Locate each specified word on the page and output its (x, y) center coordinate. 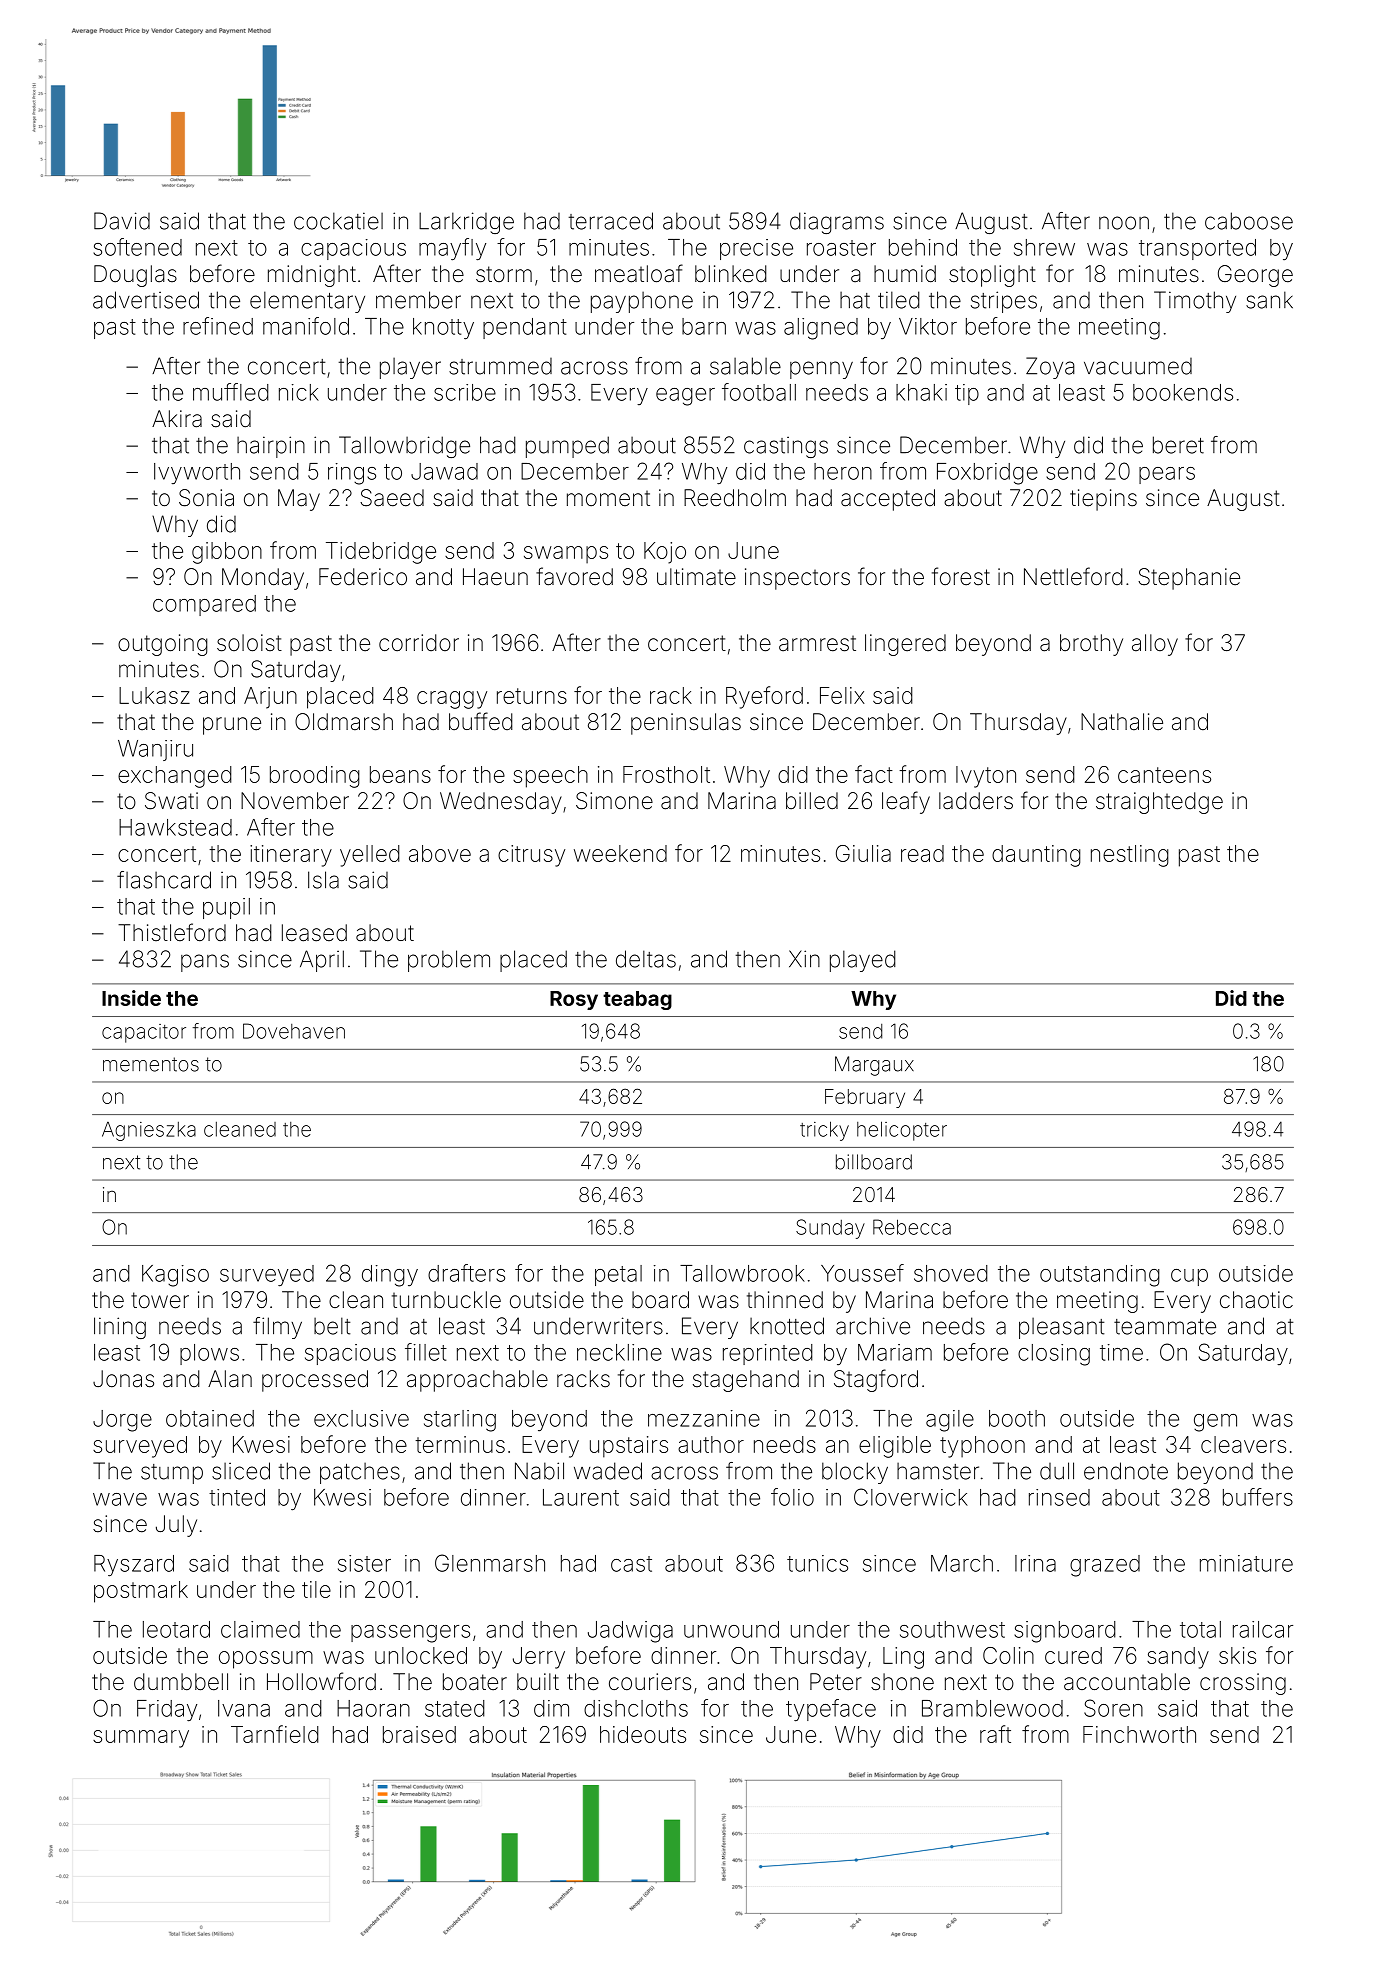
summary (141, 1739)
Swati (171, 801)
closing (1054, 1355)
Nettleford (1073, 576)
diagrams (837, 223)
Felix (842, 695)
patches (360, 1473)
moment (608, 498)
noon (1124, 223)
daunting (1036, 856)
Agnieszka (149, 1131)
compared (204, 605)
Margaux (874, 1066)
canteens (1164, 775)
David (122, 221)
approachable (477, 1381)
